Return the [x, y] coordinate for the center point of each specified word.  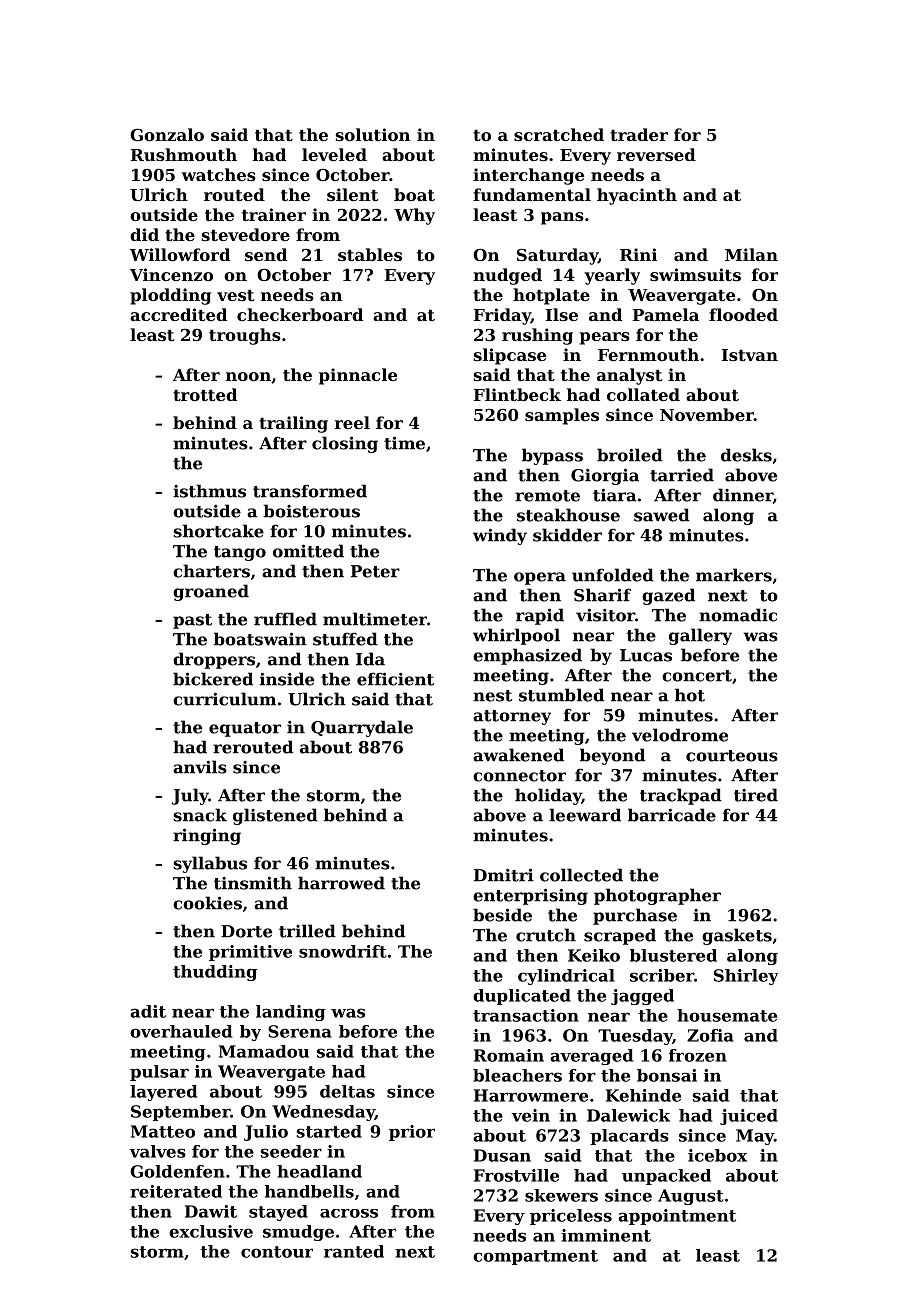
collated [643, 394]
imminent [606, 1235]
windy [500, 536]
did [144, 234]
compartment [535, 1257]
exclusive [211, 1231]
